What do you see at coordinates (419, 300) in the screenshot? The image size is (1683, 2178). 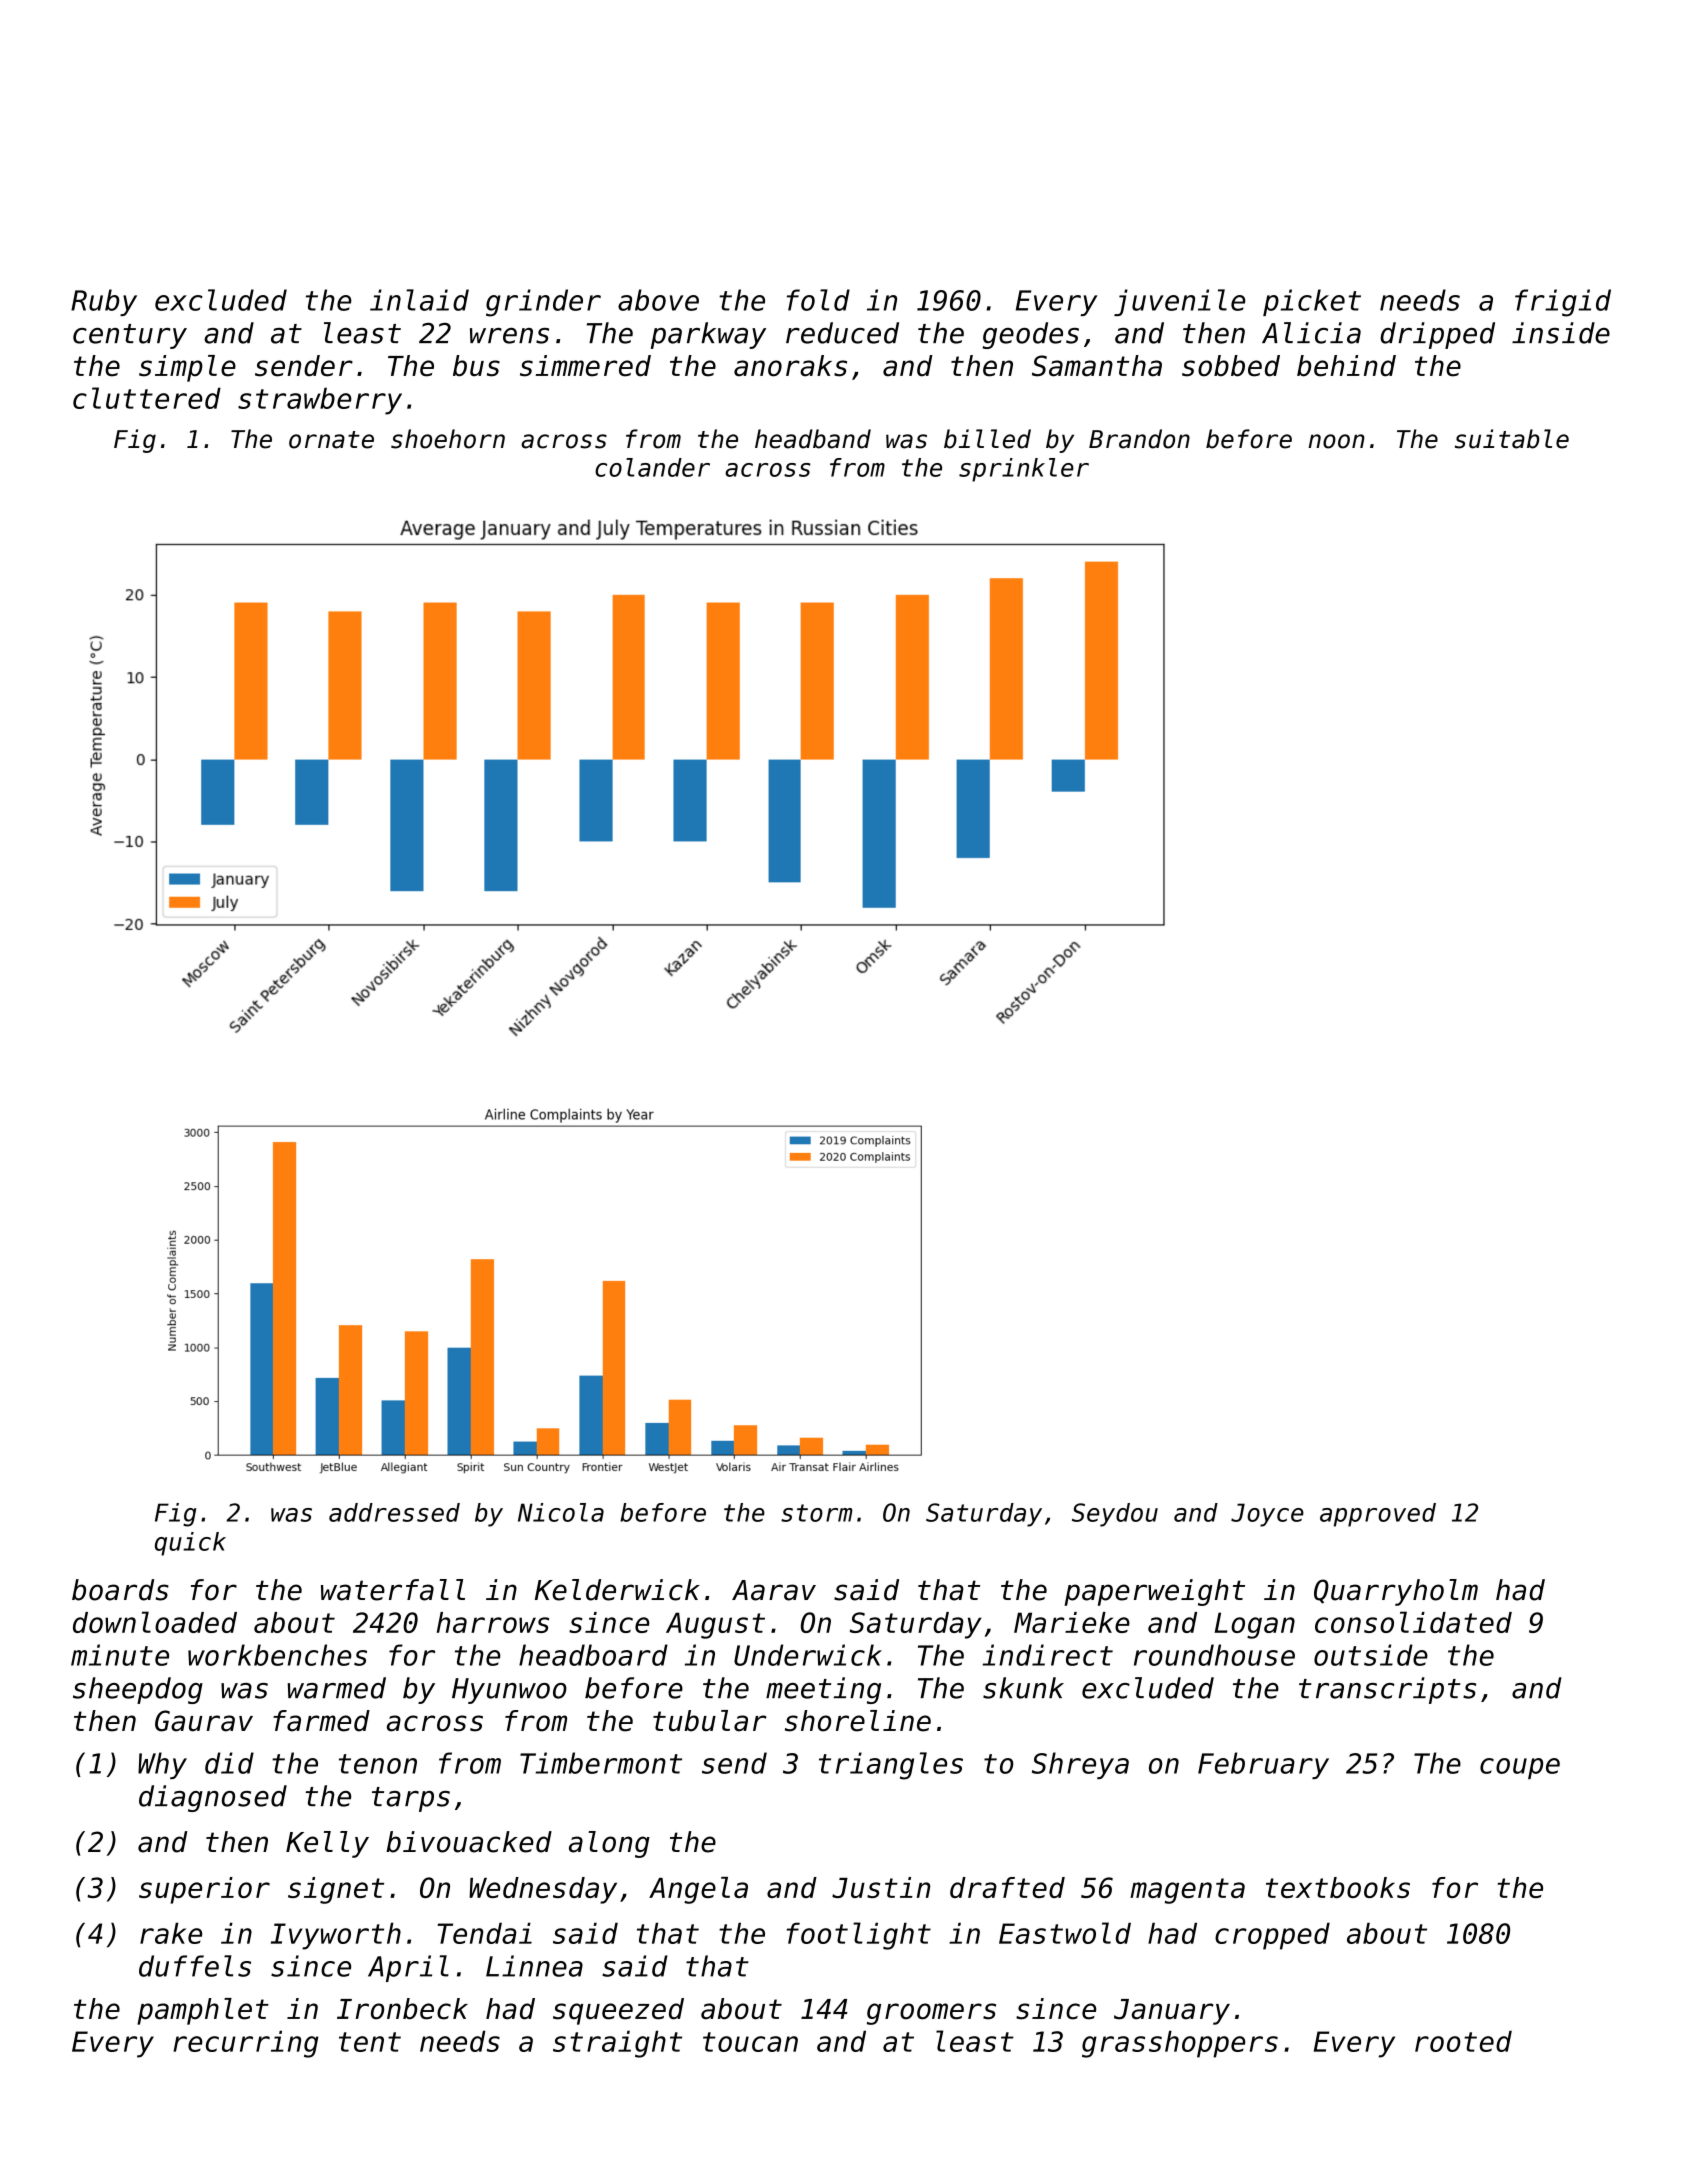 I see `inlaid` at bounding box center [419, 300].
